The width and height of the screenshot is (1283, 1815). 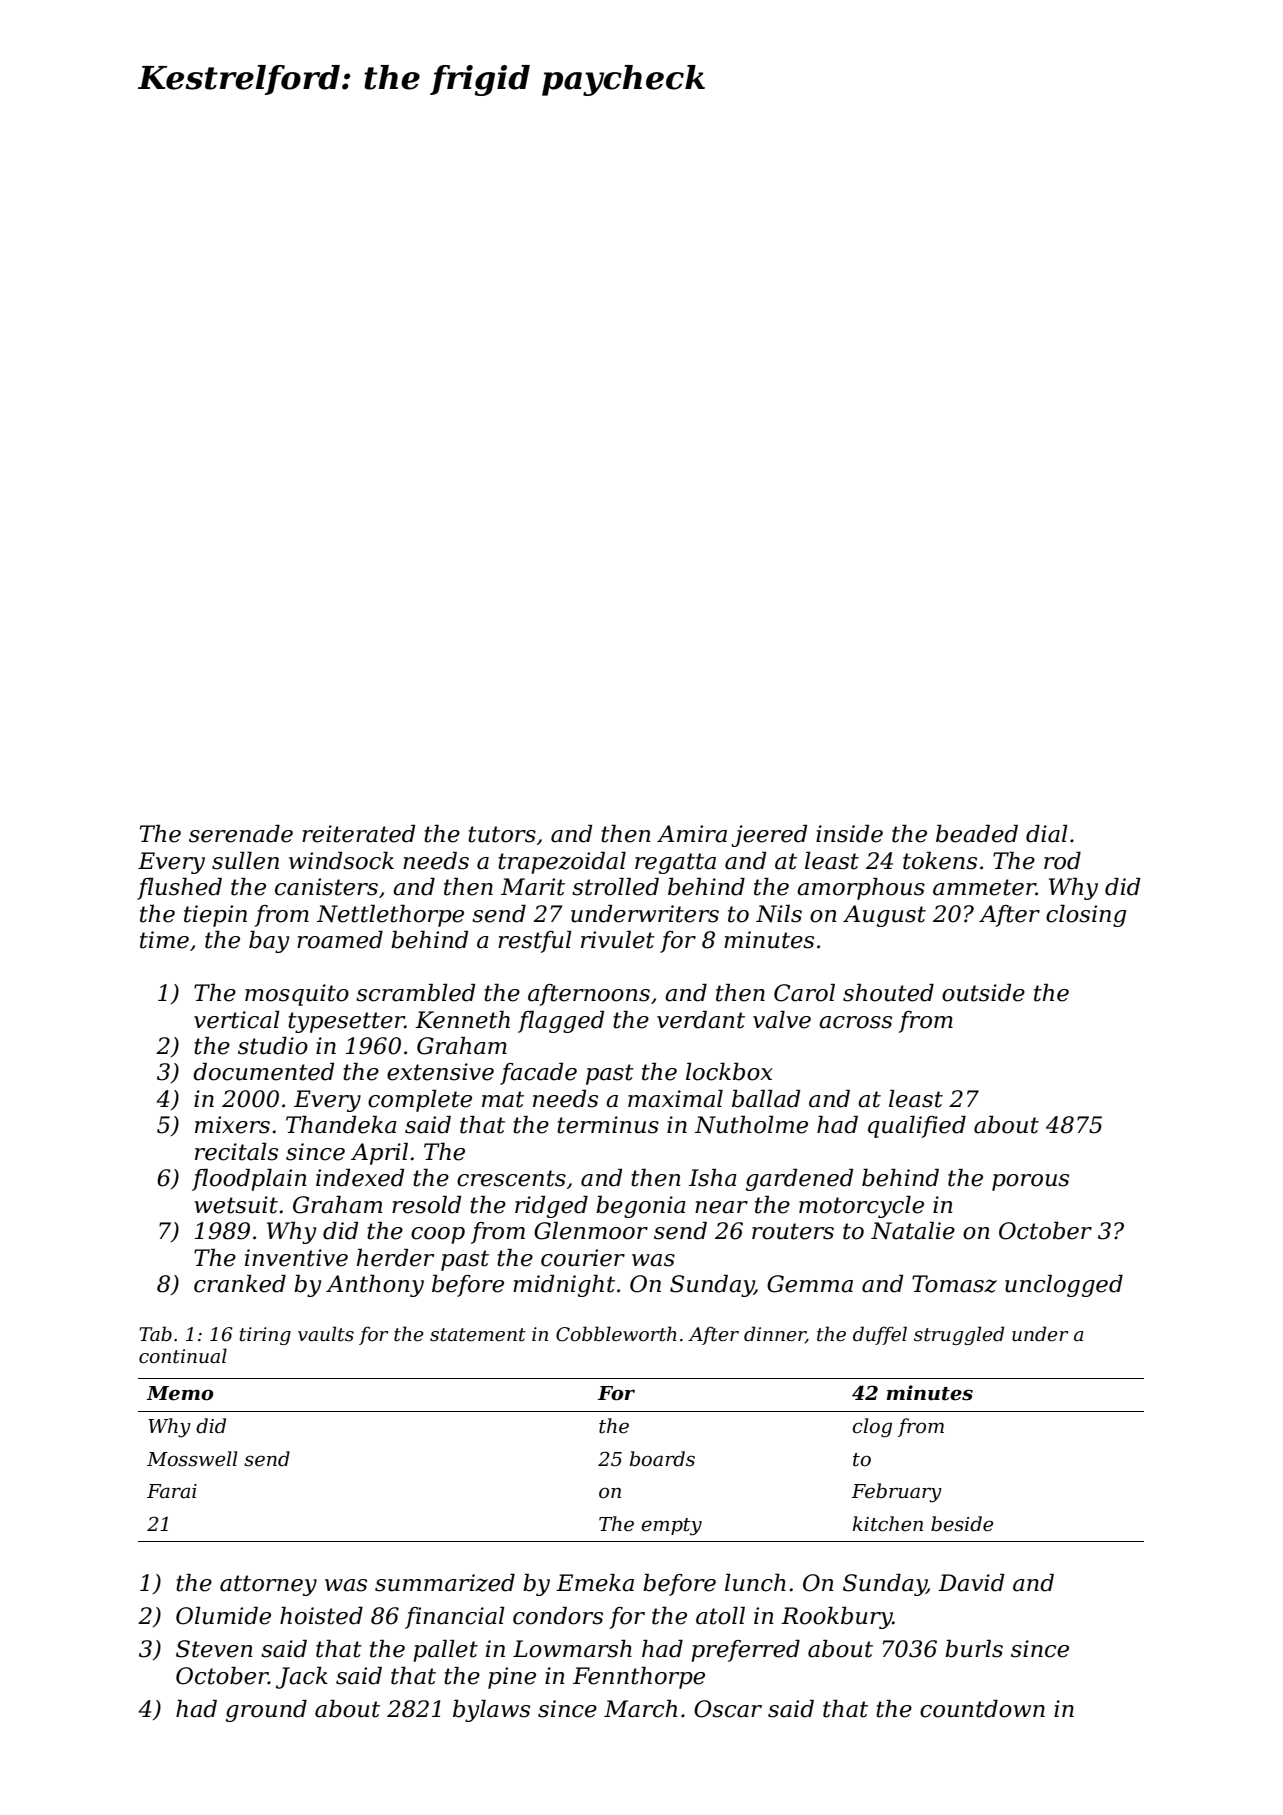 I want to click on roamed, so click(x=340, y=940).
